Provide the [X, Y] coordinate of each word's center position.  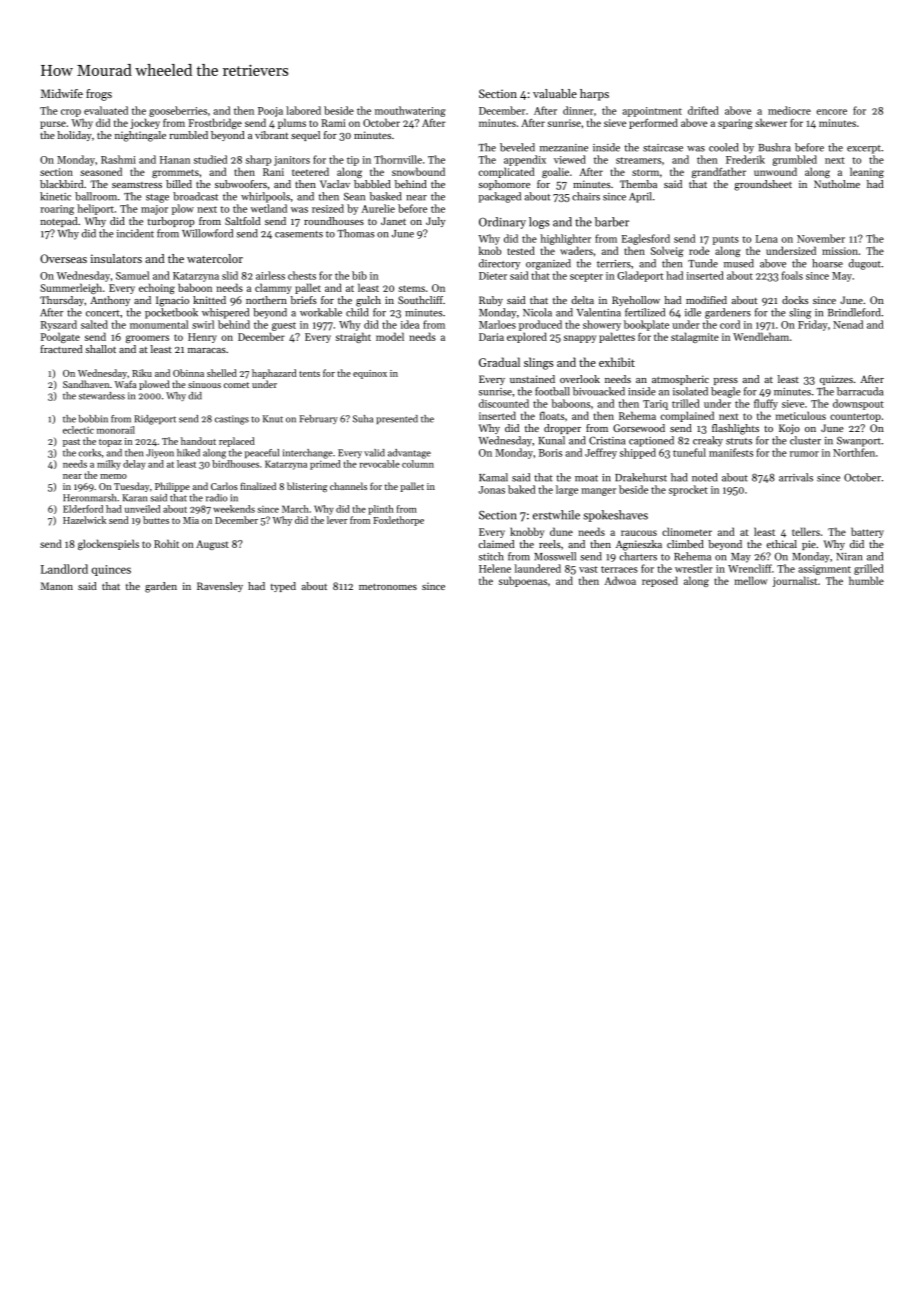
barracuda [860, 391]
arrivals [796, 477]
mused [739, 263]
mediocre [789, 110]
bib [359, 275]
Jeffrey [601, 453]
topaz [110, 443]
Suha [363, 419]
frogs [99, 95]
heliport [95, 209]
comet [236, 385]
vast [588, 569]
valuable [555, 93]
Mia [191, 520]
